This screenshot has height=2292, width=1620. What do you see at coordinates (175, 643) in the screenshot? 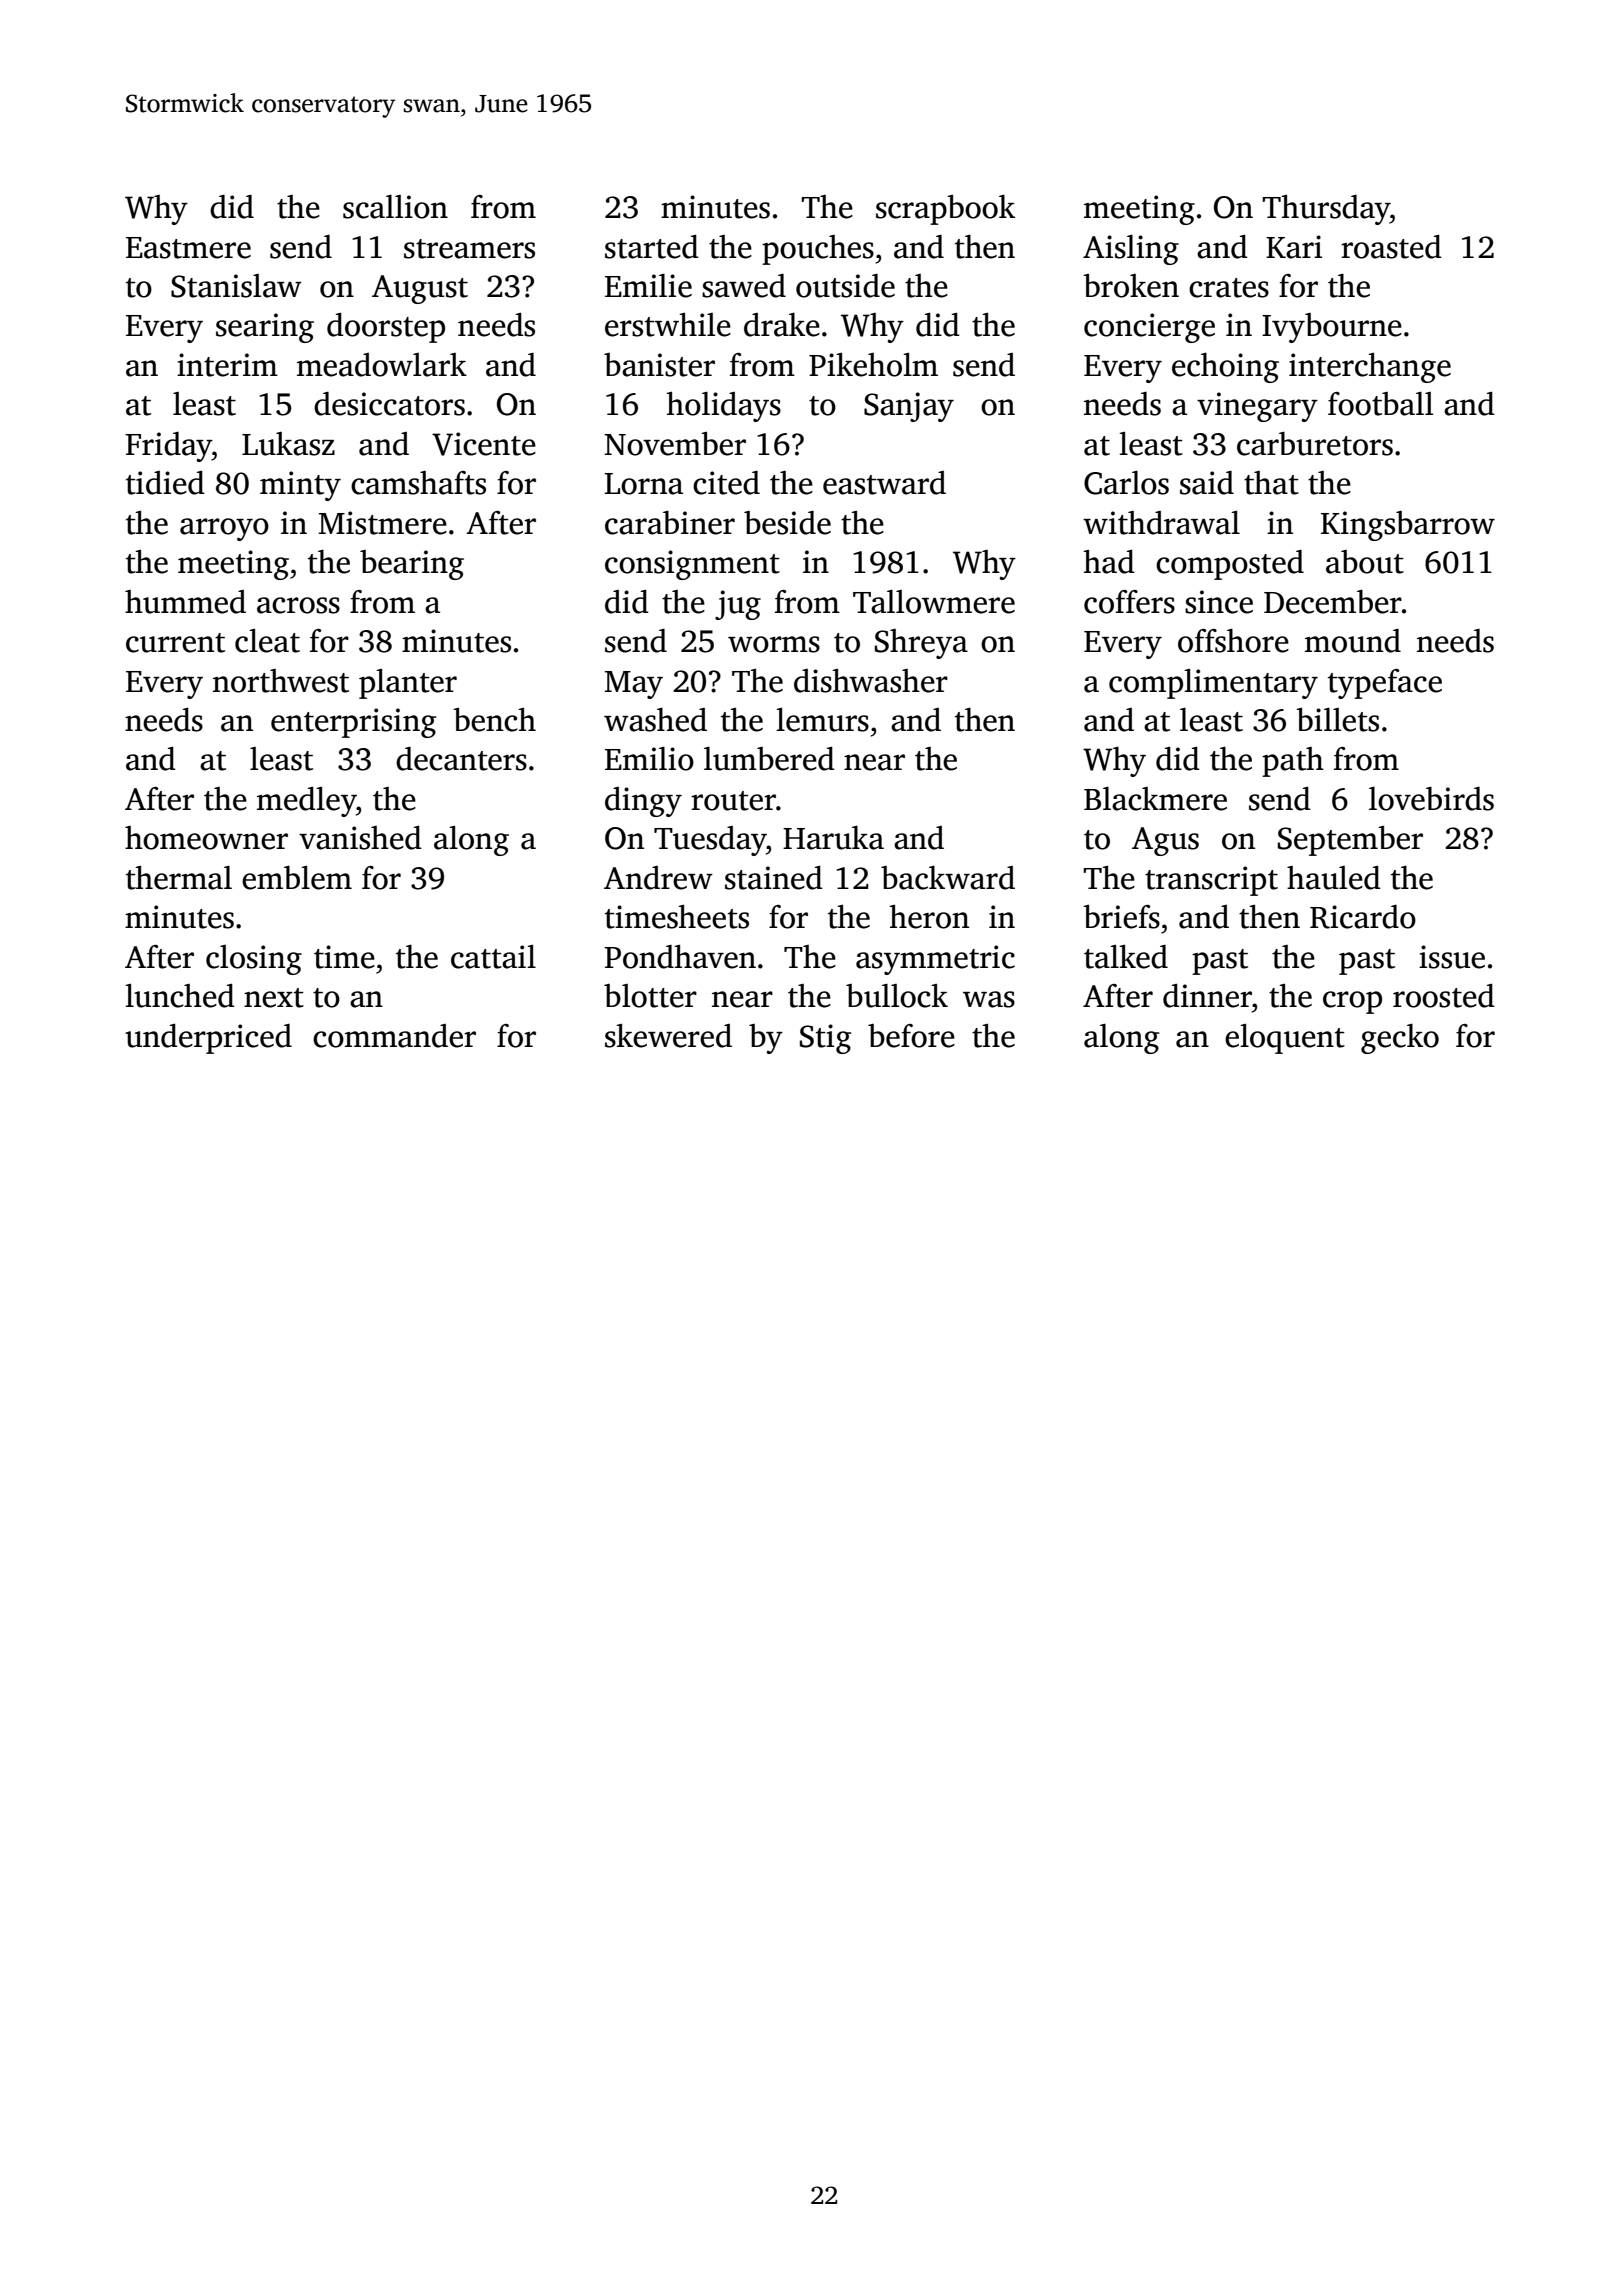
I see `current` at bounding box center [175, 643].
